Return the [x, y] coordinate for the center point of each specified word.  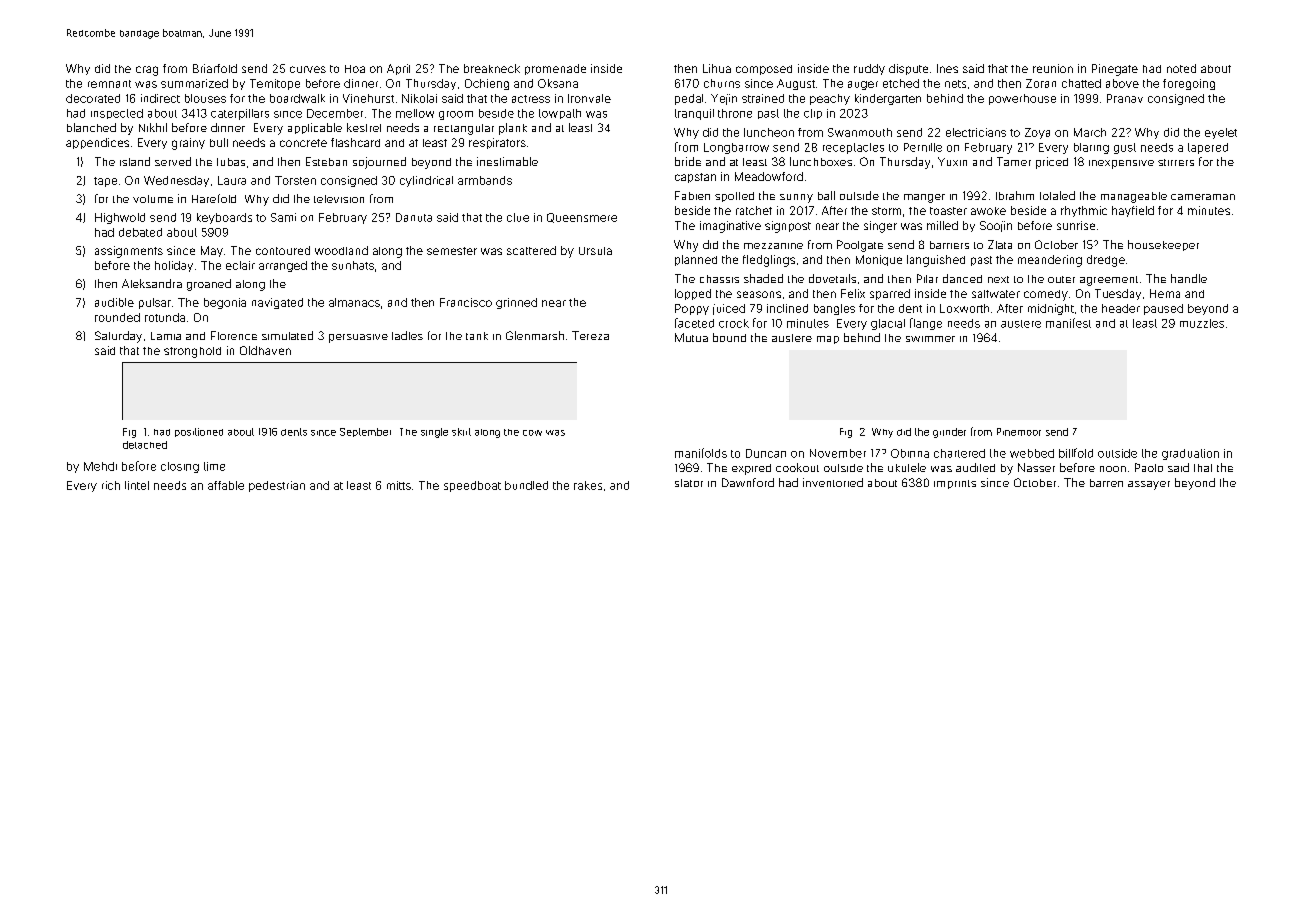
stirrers [1176, 162]
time [214, 466]
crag [147, 71]
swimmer [930, 339]
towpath [560, 114]
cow [532, 433]
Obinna [910, 453]
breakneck [492, 68]
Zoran [1041, 83]
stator [689, 483]
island [135, 161]
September [365, 432]
